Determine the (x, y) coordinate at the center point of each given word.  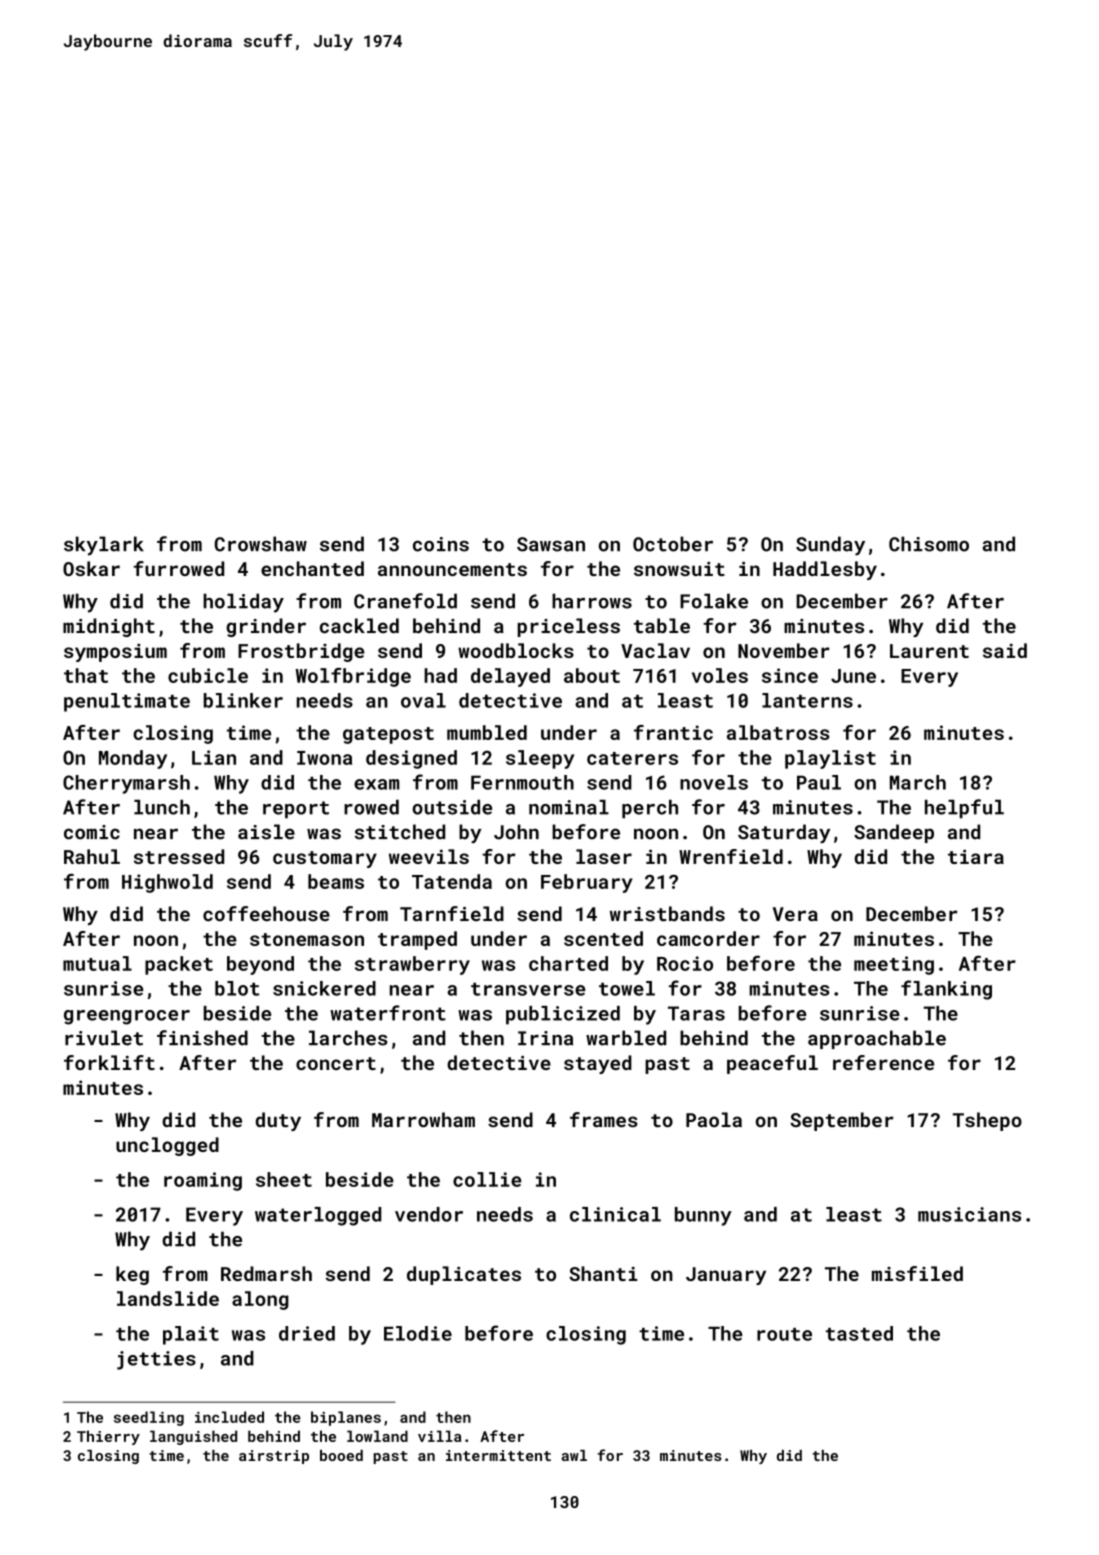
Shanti (603, 1273)
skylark (104, 546)
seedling (149, 1418)
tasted (859, 1333)
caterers (632, 758)
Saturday (784, 833)
